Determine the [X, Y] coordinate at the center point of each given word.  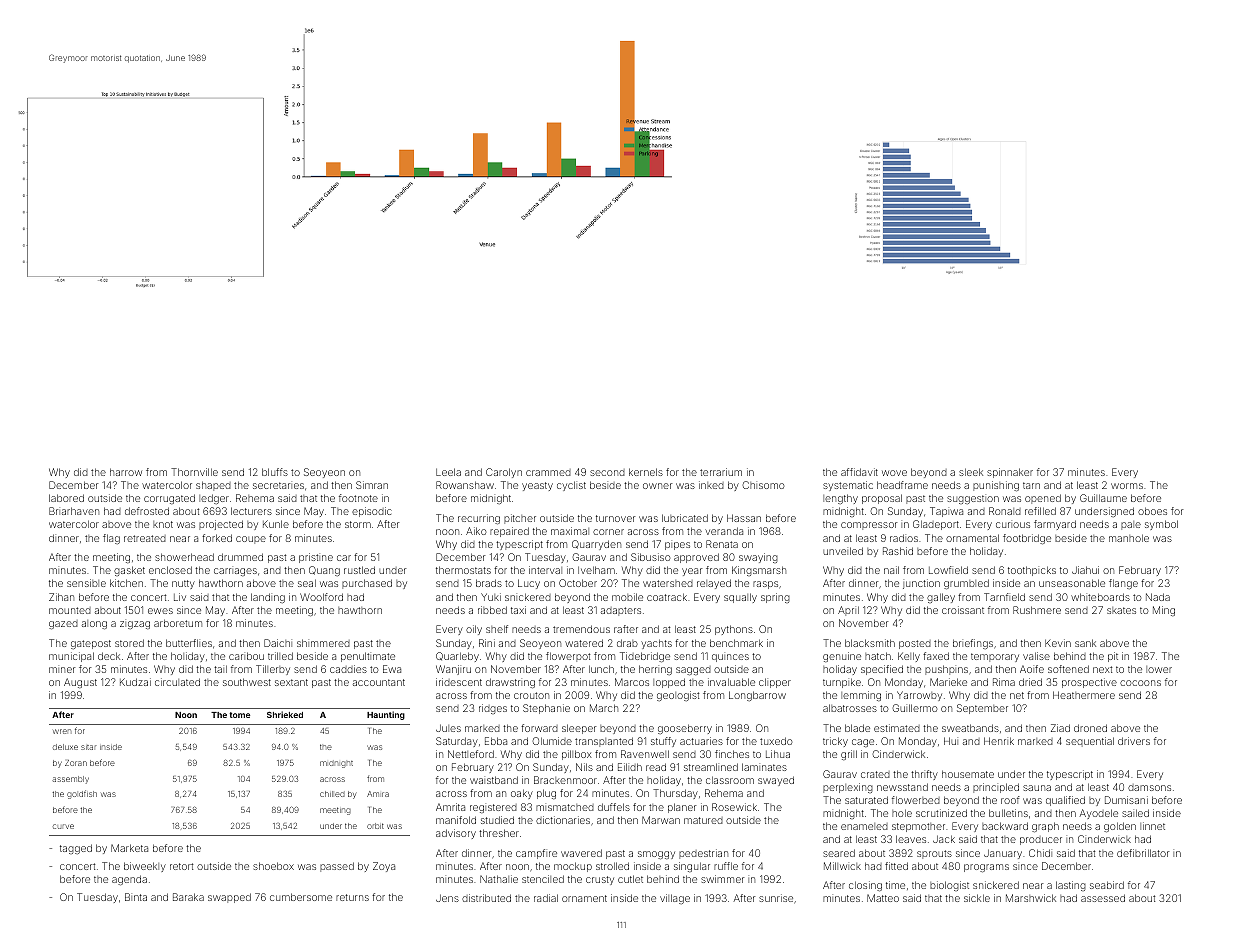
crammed [548, 472]
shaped [213, 486]
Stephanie [546, 709]
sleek [971, 472]
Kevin [1058, 643]
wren [62, 731]
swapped [229, 898]
